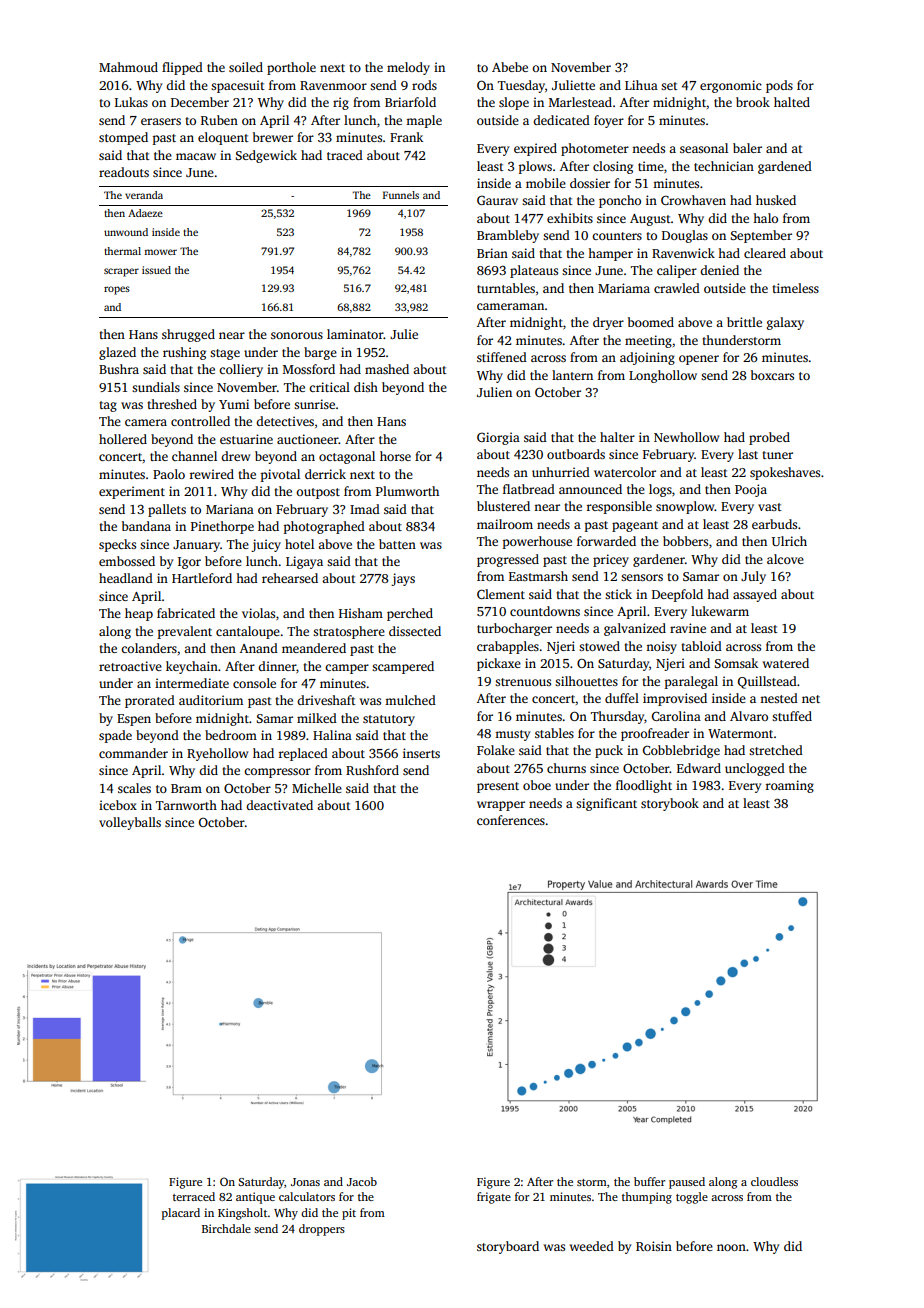 Image resolution: width=924 pixels, height=1308 pixels. What do you see at coordinates (785, 323) in the screenshot?
I see `galaxy` at bounding box center [785, 323].
